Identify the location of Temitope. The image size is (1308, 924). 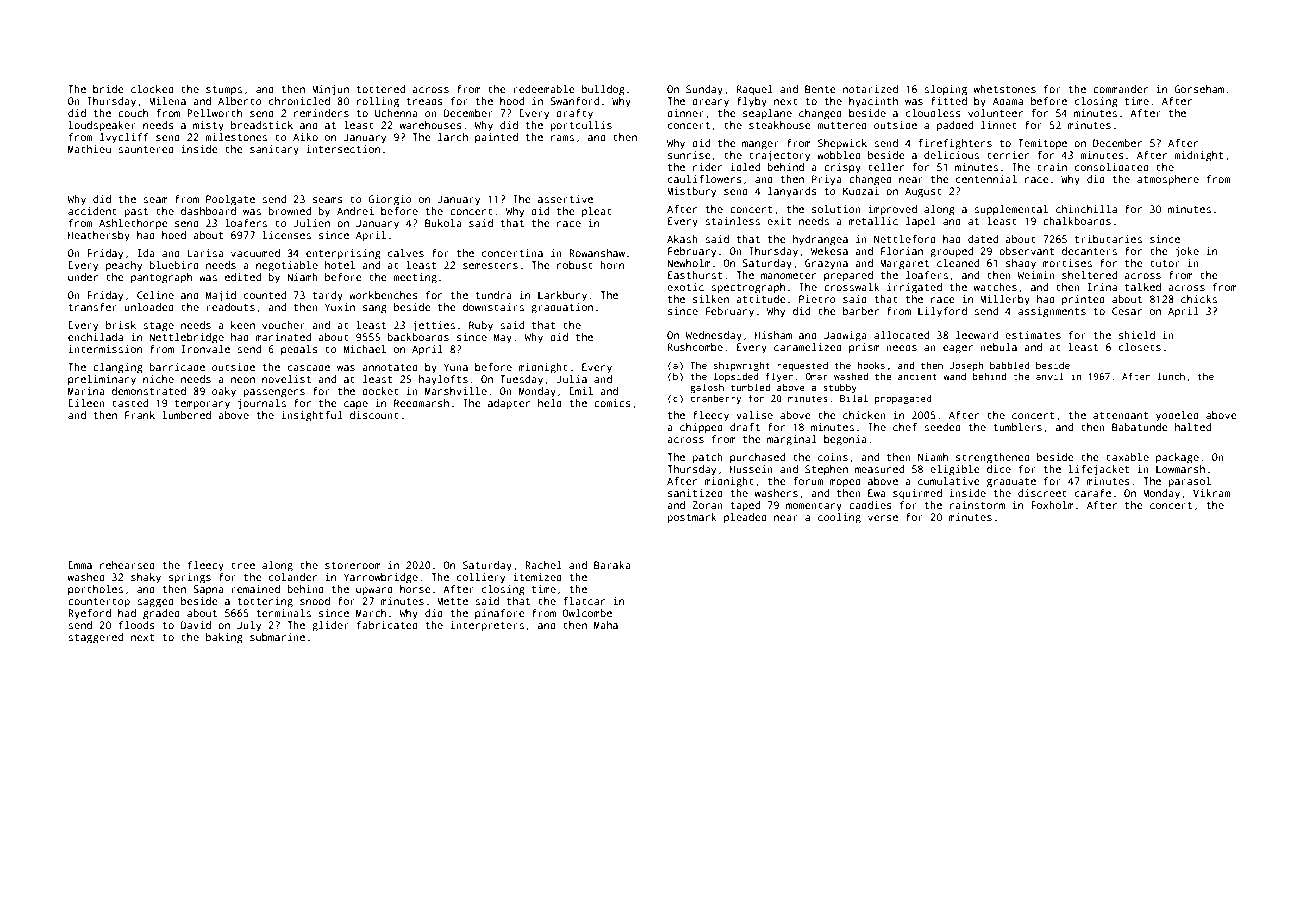
(1042, 144).
